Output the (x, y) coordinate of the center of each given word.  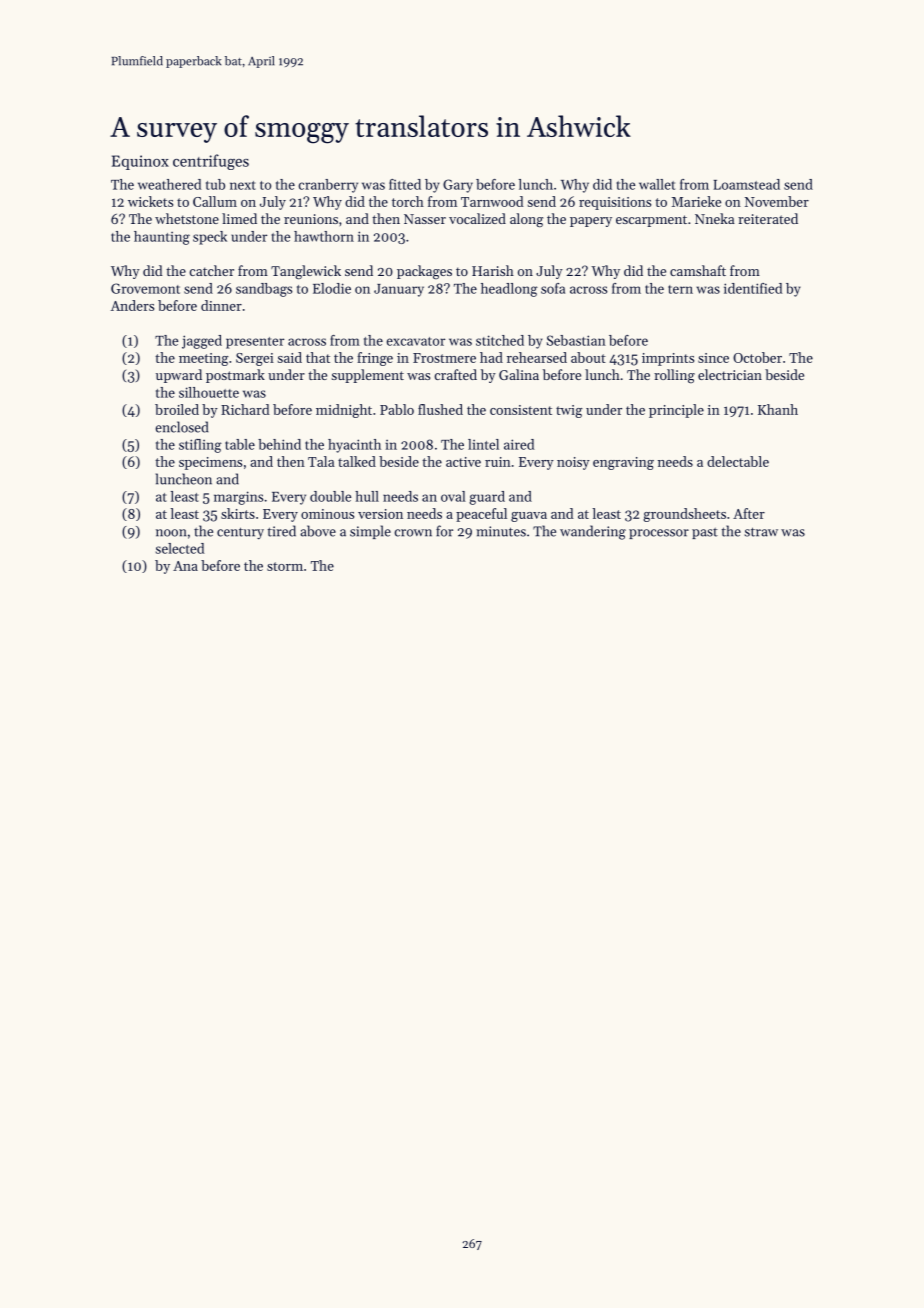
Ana (185, 566)
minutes (501, 531)
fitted (405, 184)
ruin (498, 462)
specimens (210, 463)
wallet (657, 184)
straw (761, 532)
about (588, 357)
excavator (416, 341)
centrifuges (211, 162)
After (749, 513)
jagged (202, 342)
